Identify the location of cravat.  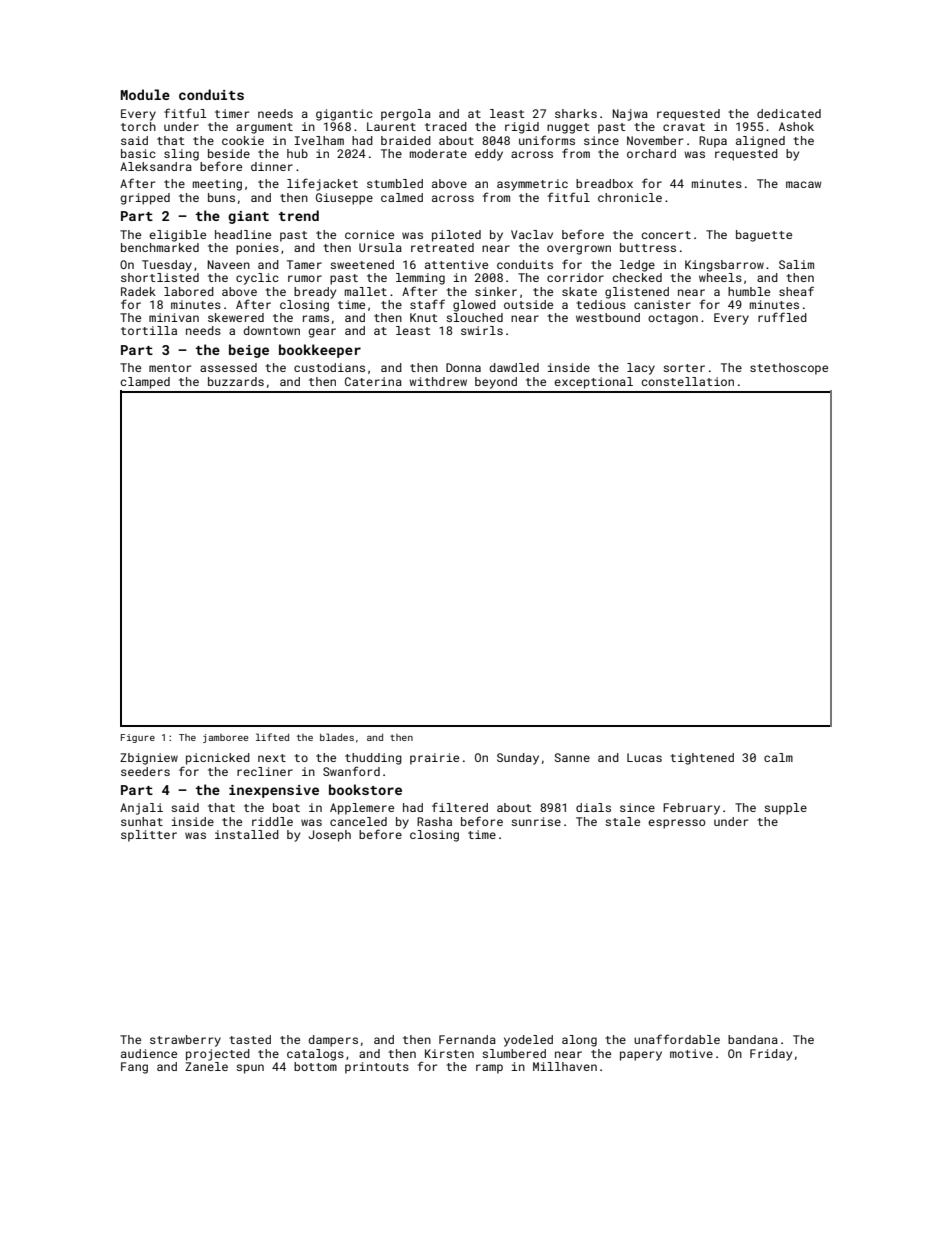
(684, 127).
